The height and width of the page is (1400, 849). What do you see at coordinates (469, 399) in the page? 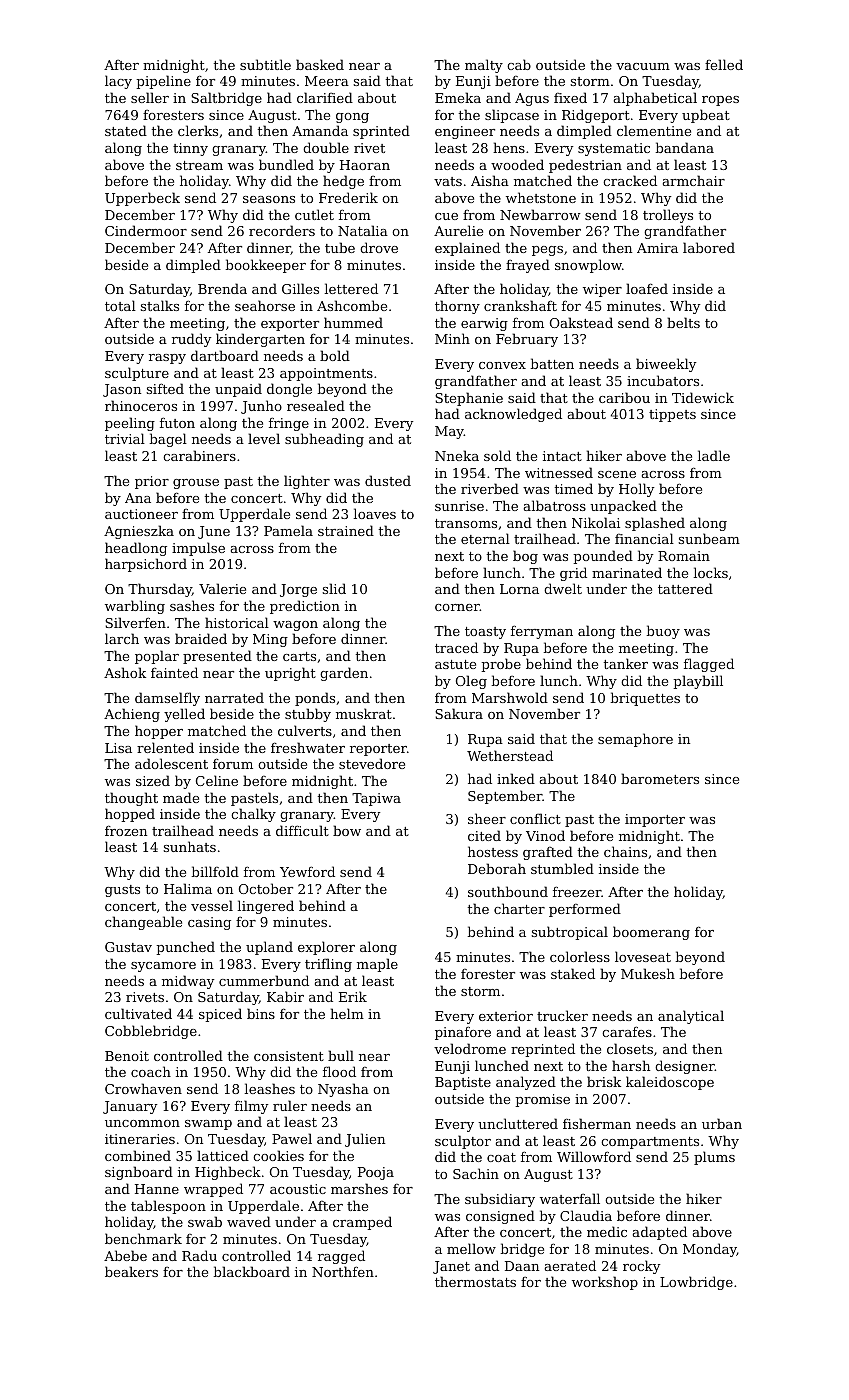
I see `Stephanie` at bounding box center [469, 399].
